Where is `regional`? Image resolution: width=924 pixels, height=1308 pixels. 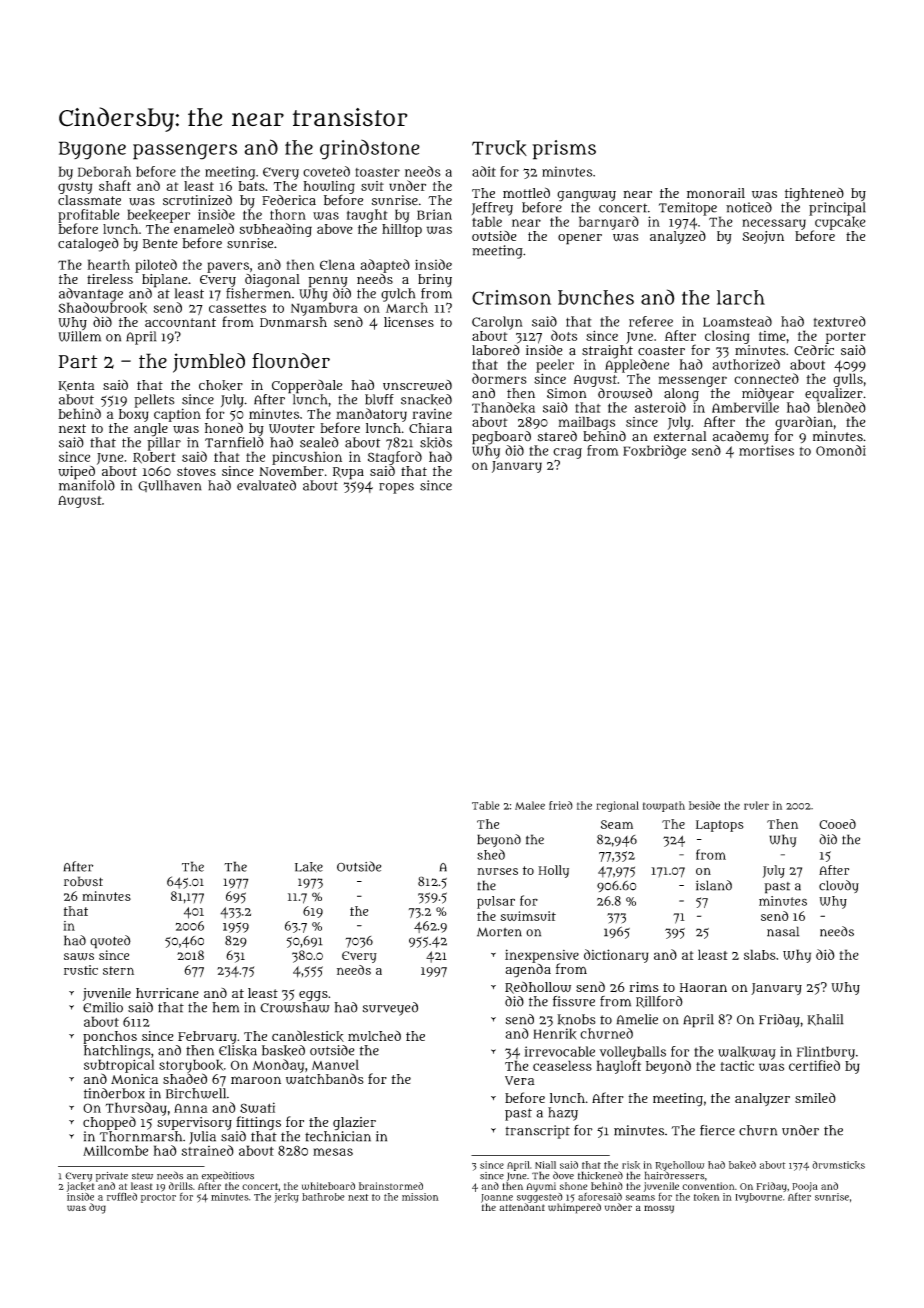
regional is located at coordinates (617, 806).
